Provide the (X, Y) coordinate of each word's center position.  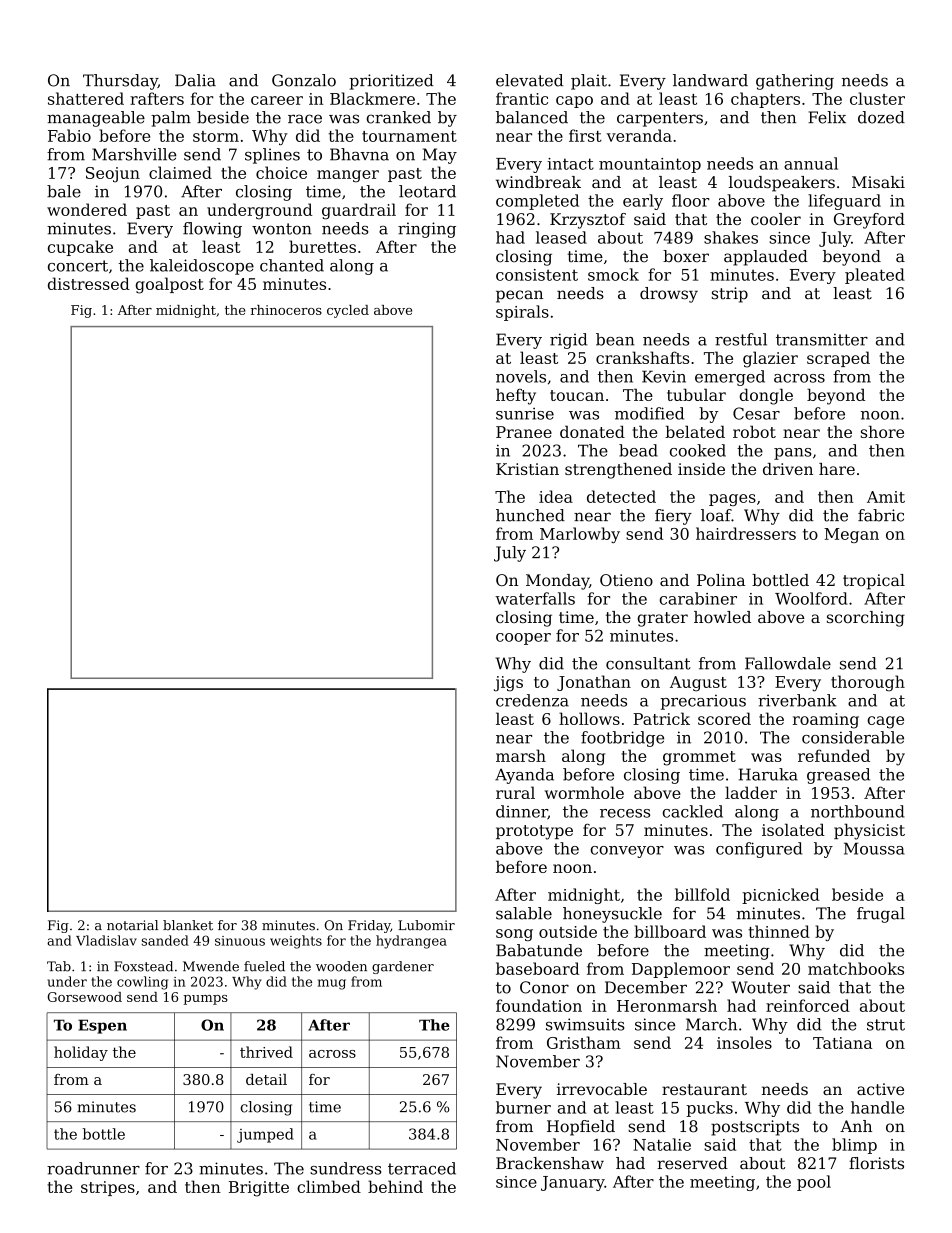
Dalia (195, 80)
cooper (523, 639)
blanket (188, 925)
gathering (795, 82)
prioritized (391, 82)
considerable (853, 737)
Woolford (811, 598)
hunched (530, 515)
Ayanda (524, 776)
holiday (81, 1053)
